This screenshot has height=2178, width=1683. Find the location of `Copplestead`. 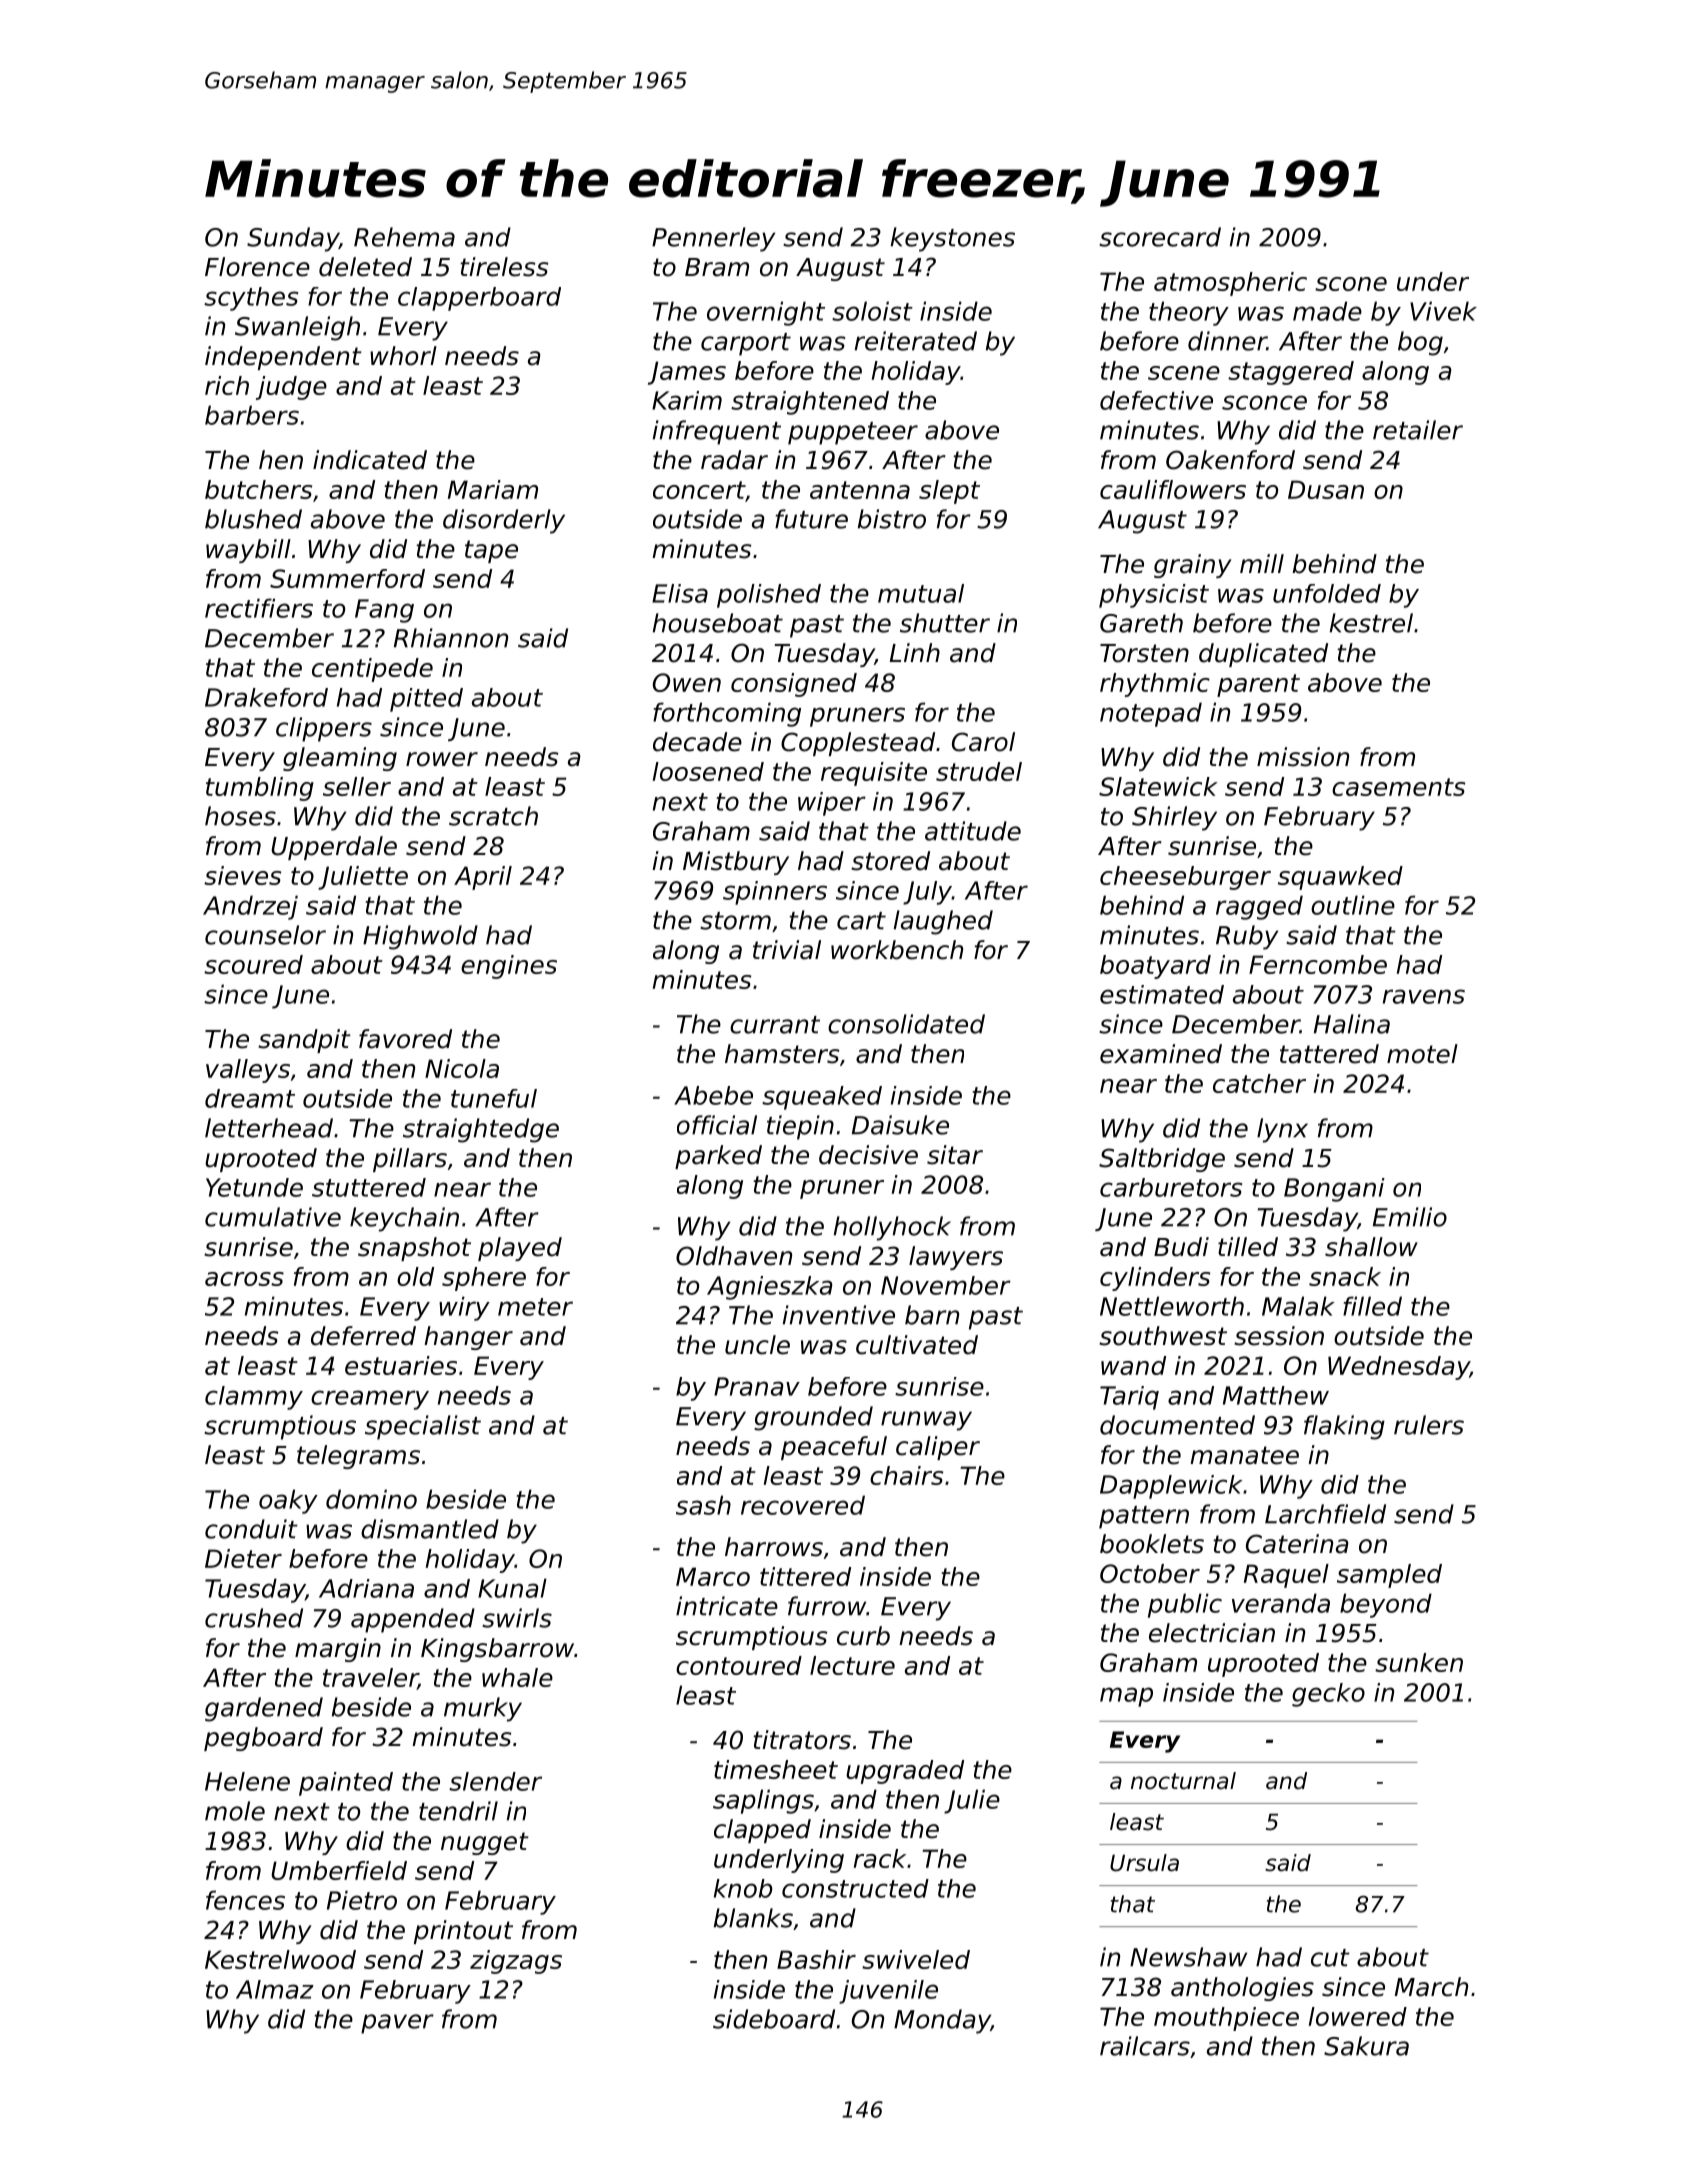

Copplestead is located at coordinates (858, 744).
